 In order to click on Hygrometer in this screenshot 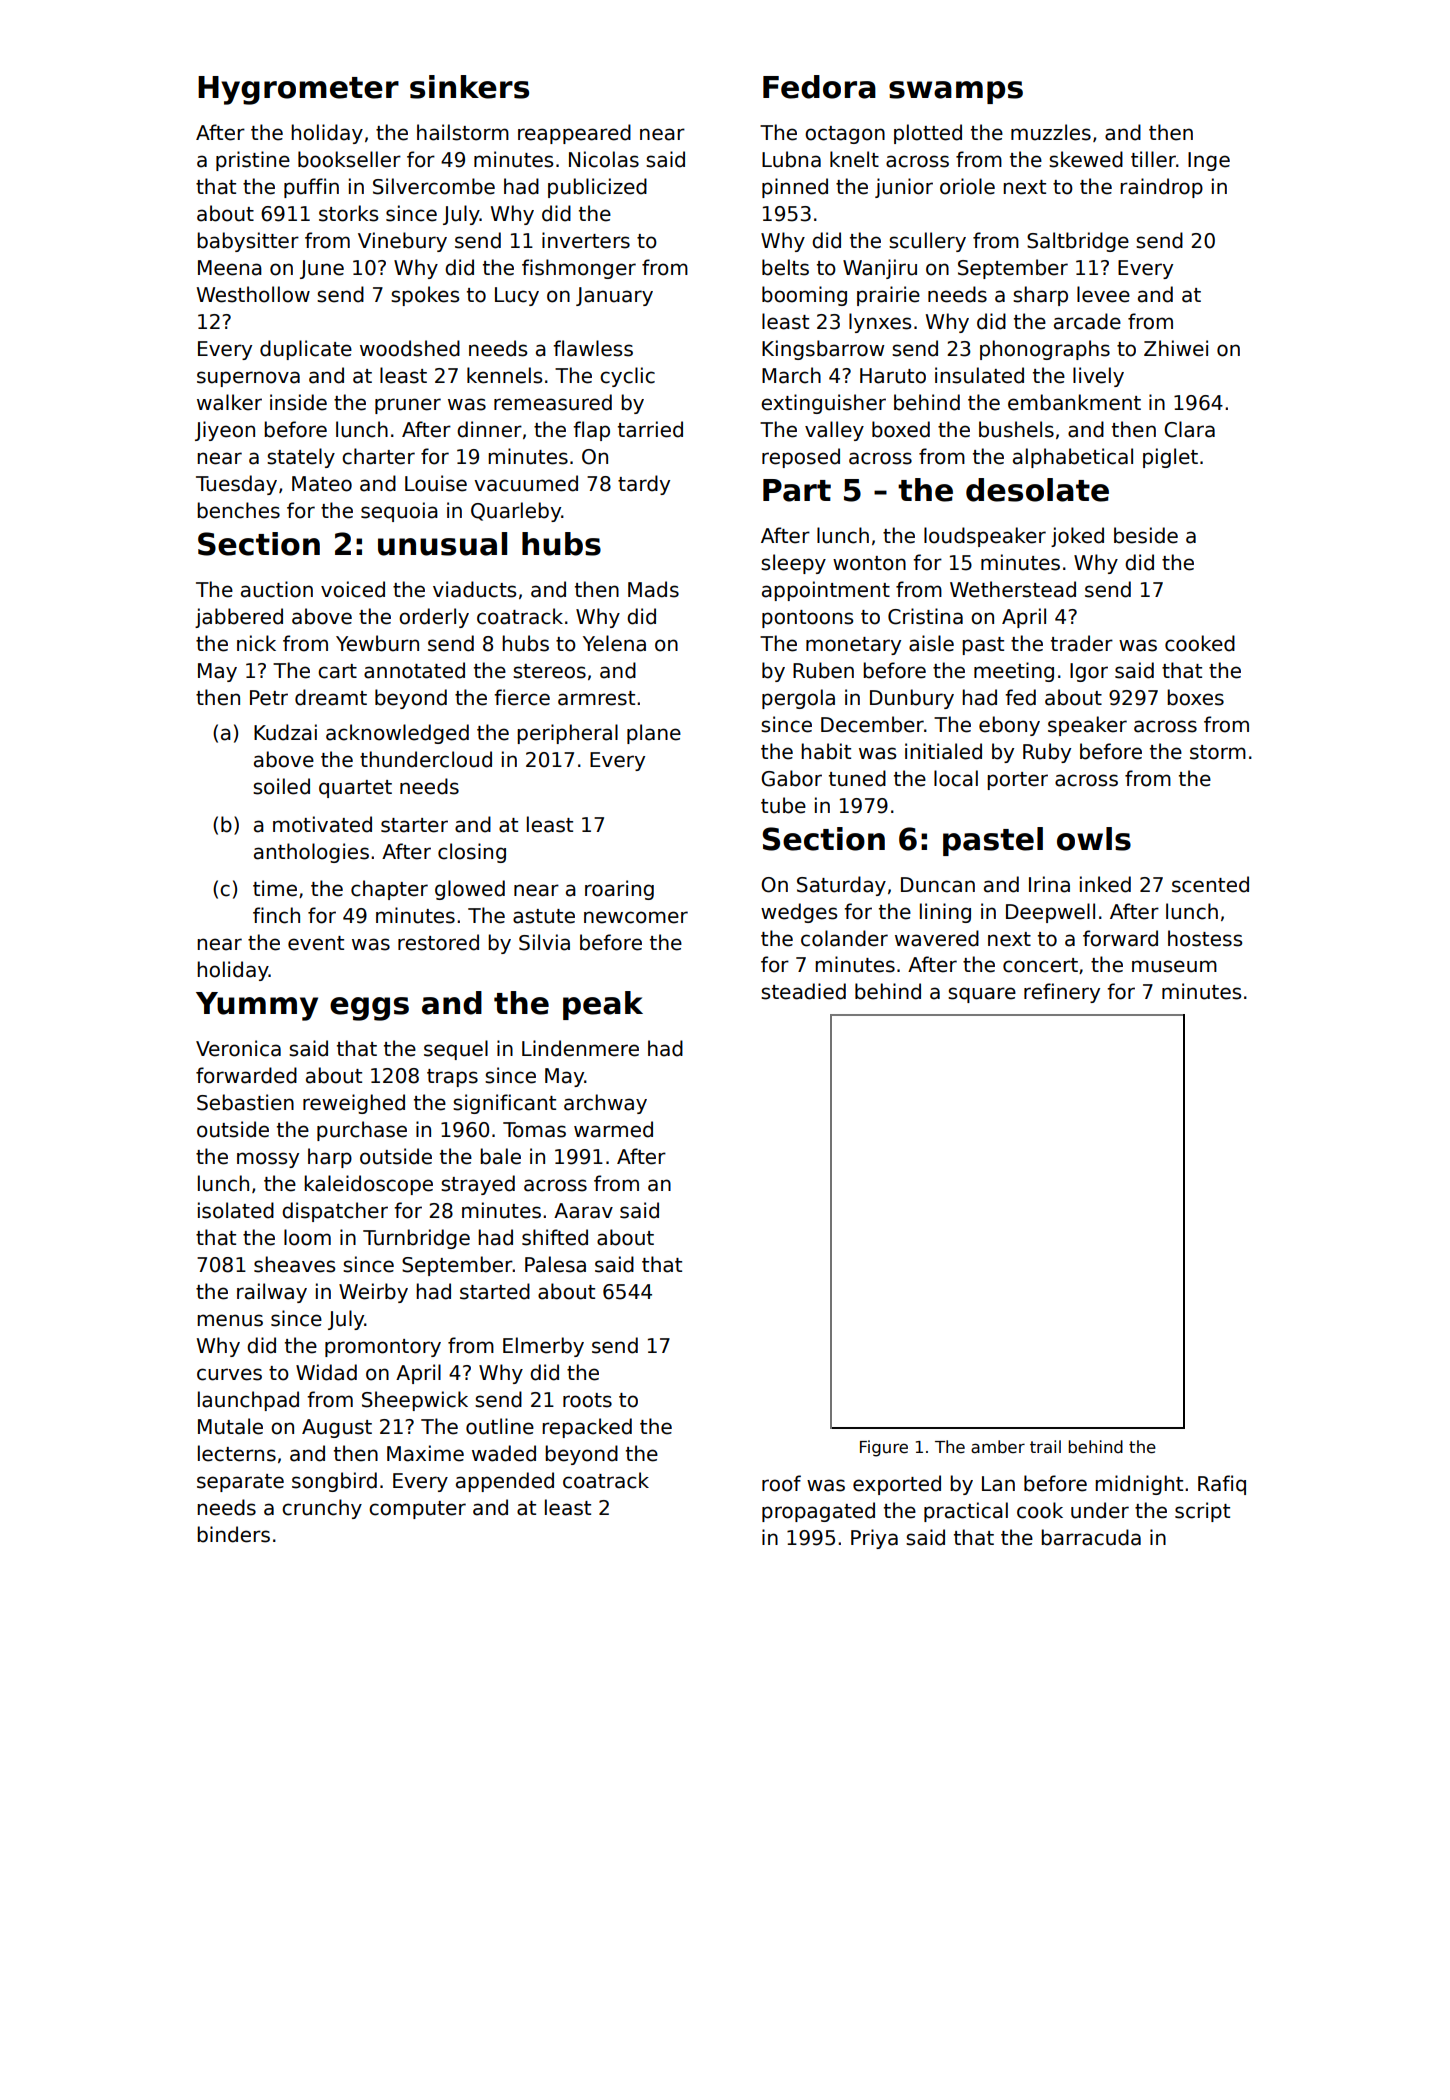, I will do `click(298, 90)`.
